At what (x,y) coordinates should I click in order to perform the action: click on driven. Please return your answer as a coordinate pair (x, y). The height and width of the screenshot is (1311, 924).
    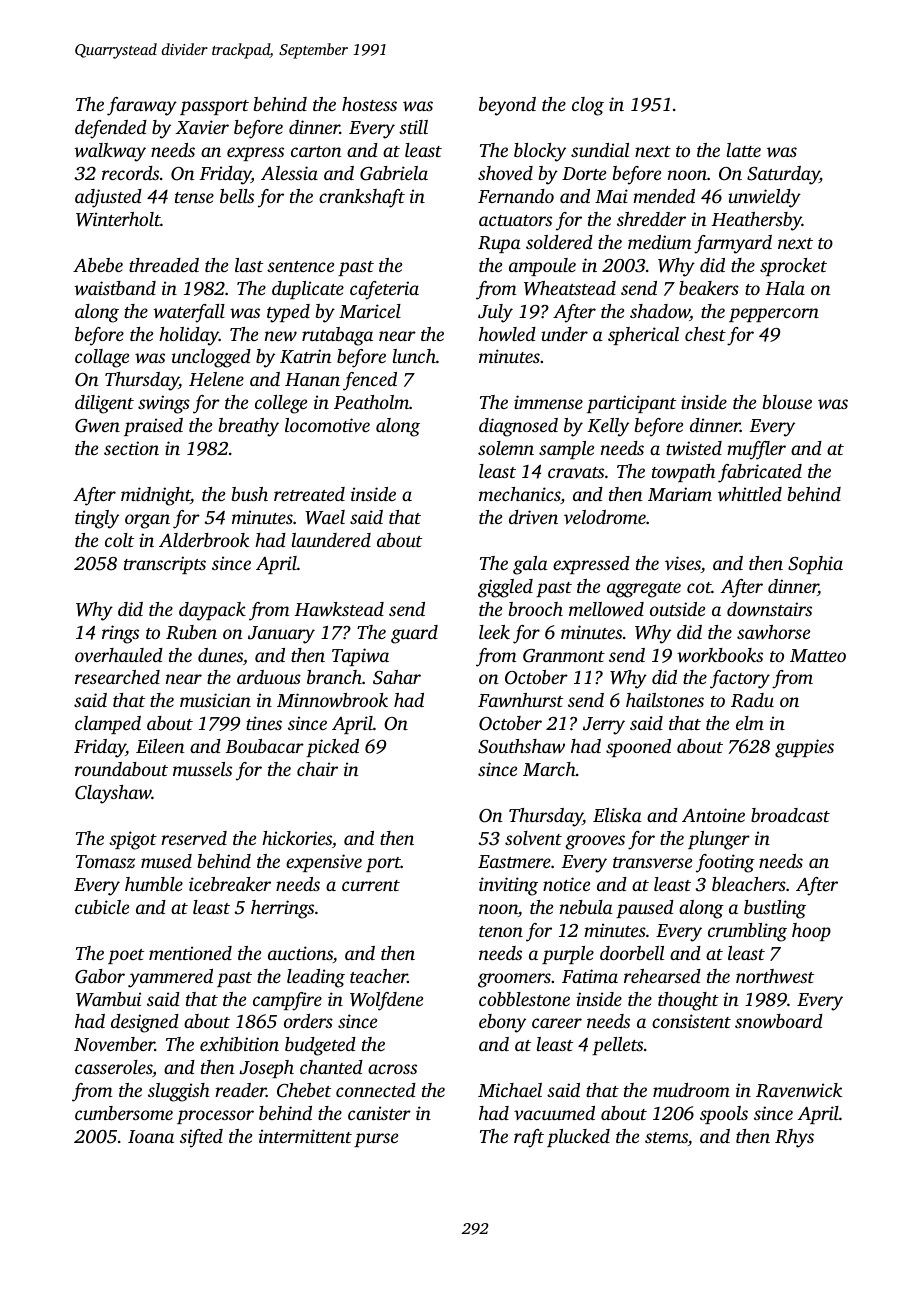
    Looking at the image, I should click on (533, 517).
